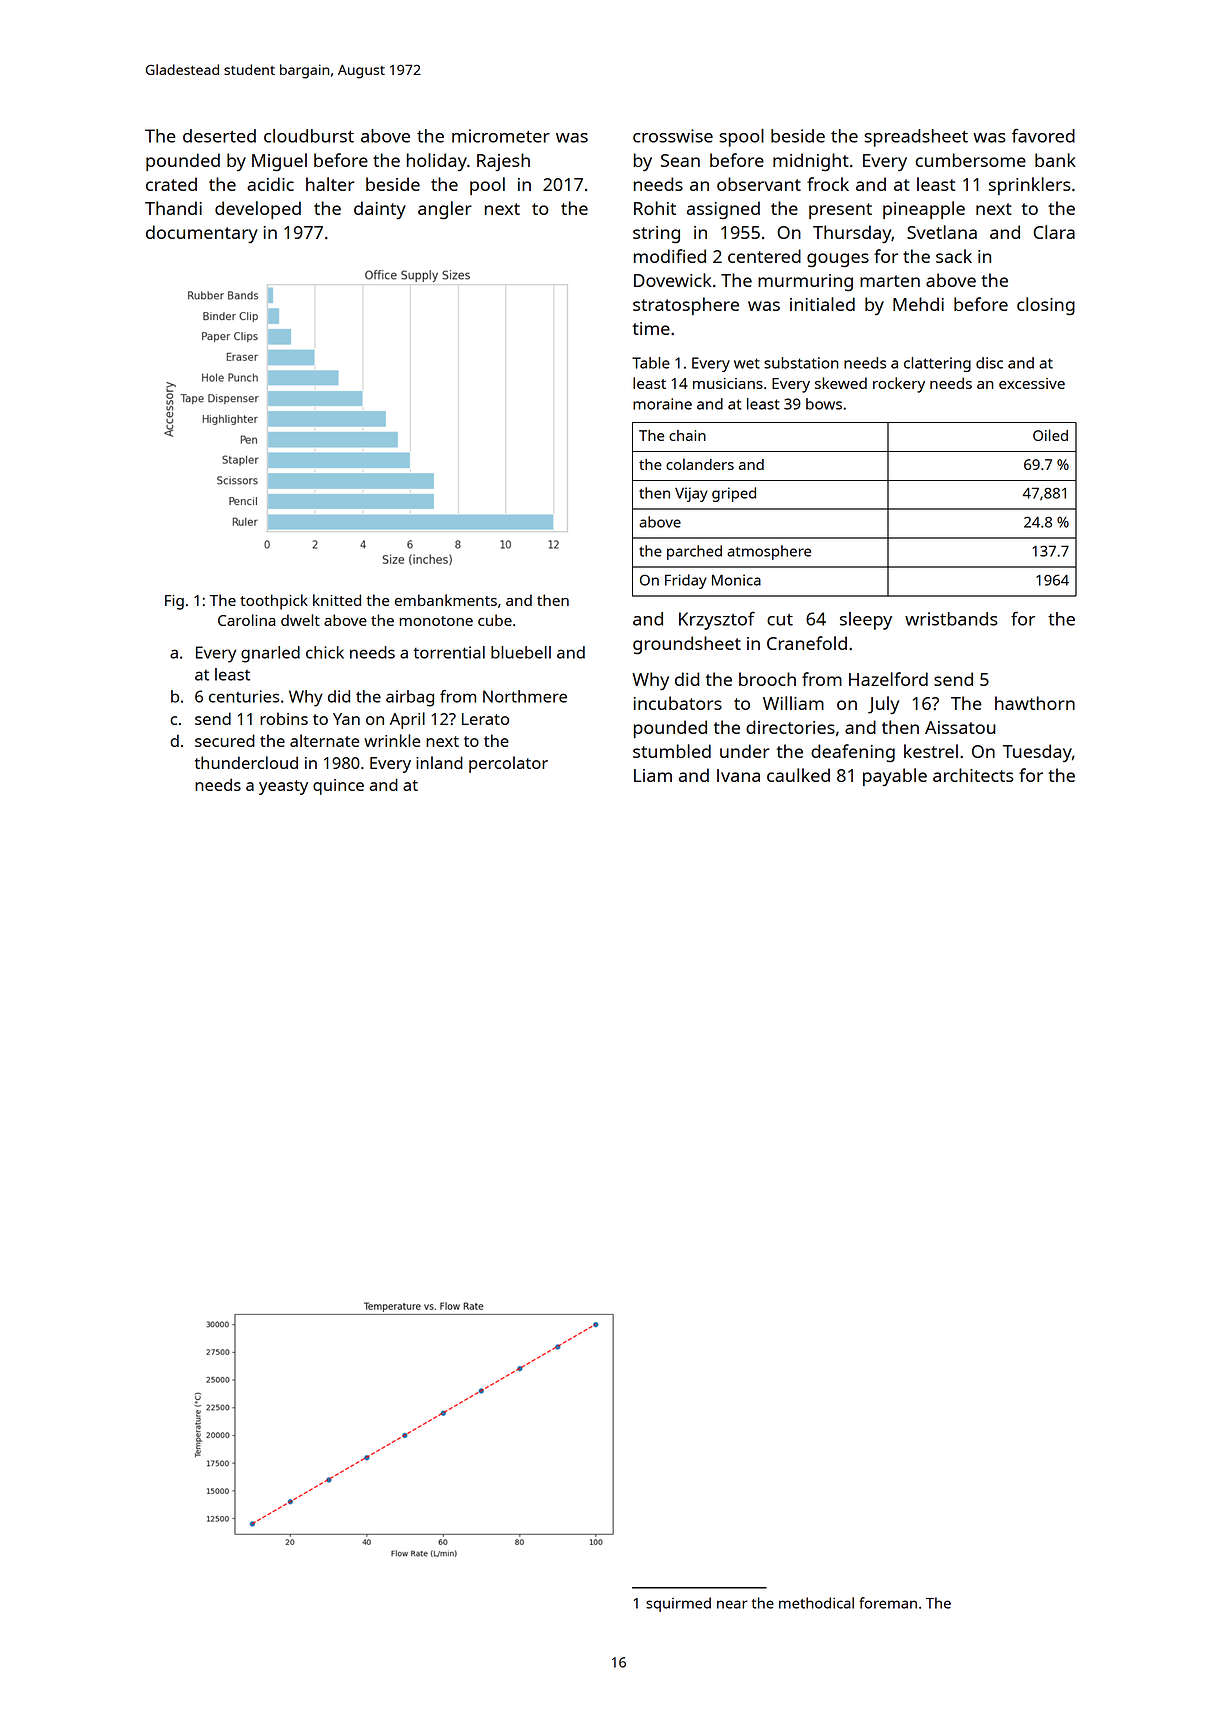 This screenshot has width=1221, height=1727. I want to click on chain, so click(687, 435).
